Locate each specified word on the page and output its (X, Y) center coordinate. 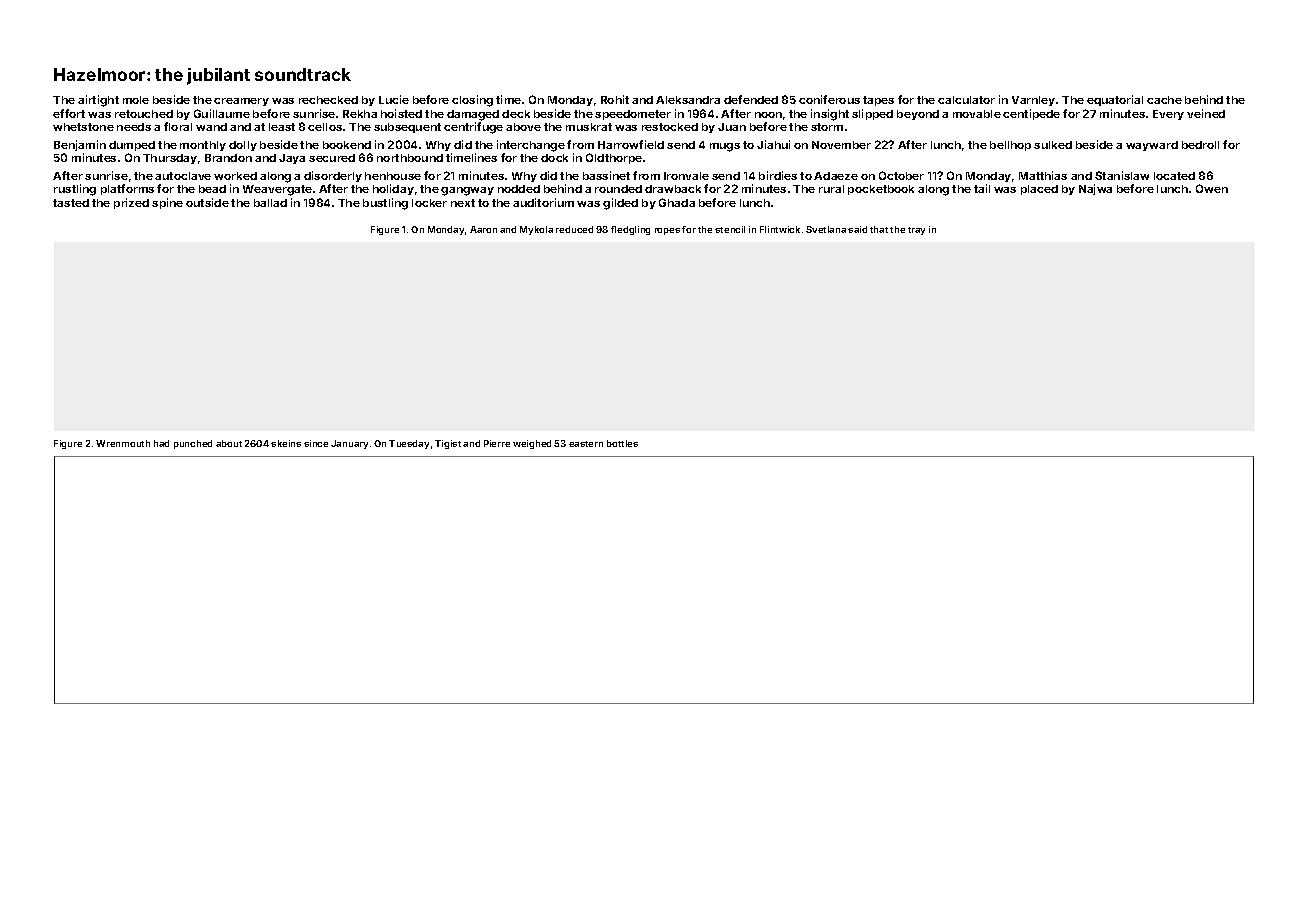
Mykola (536, 230)
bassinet (606, 175)
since (316, 443)
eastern (586, 444)
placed (1039, 190)
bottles (622, 443)
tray (916, 231)
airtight (98, 101)
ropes (667, 231)
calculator (966, 100)
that (879, 229)
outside (207, 202)
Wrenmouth (123, 443)
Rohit (615, 99)
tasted (71, 203)
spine (167, 203)
